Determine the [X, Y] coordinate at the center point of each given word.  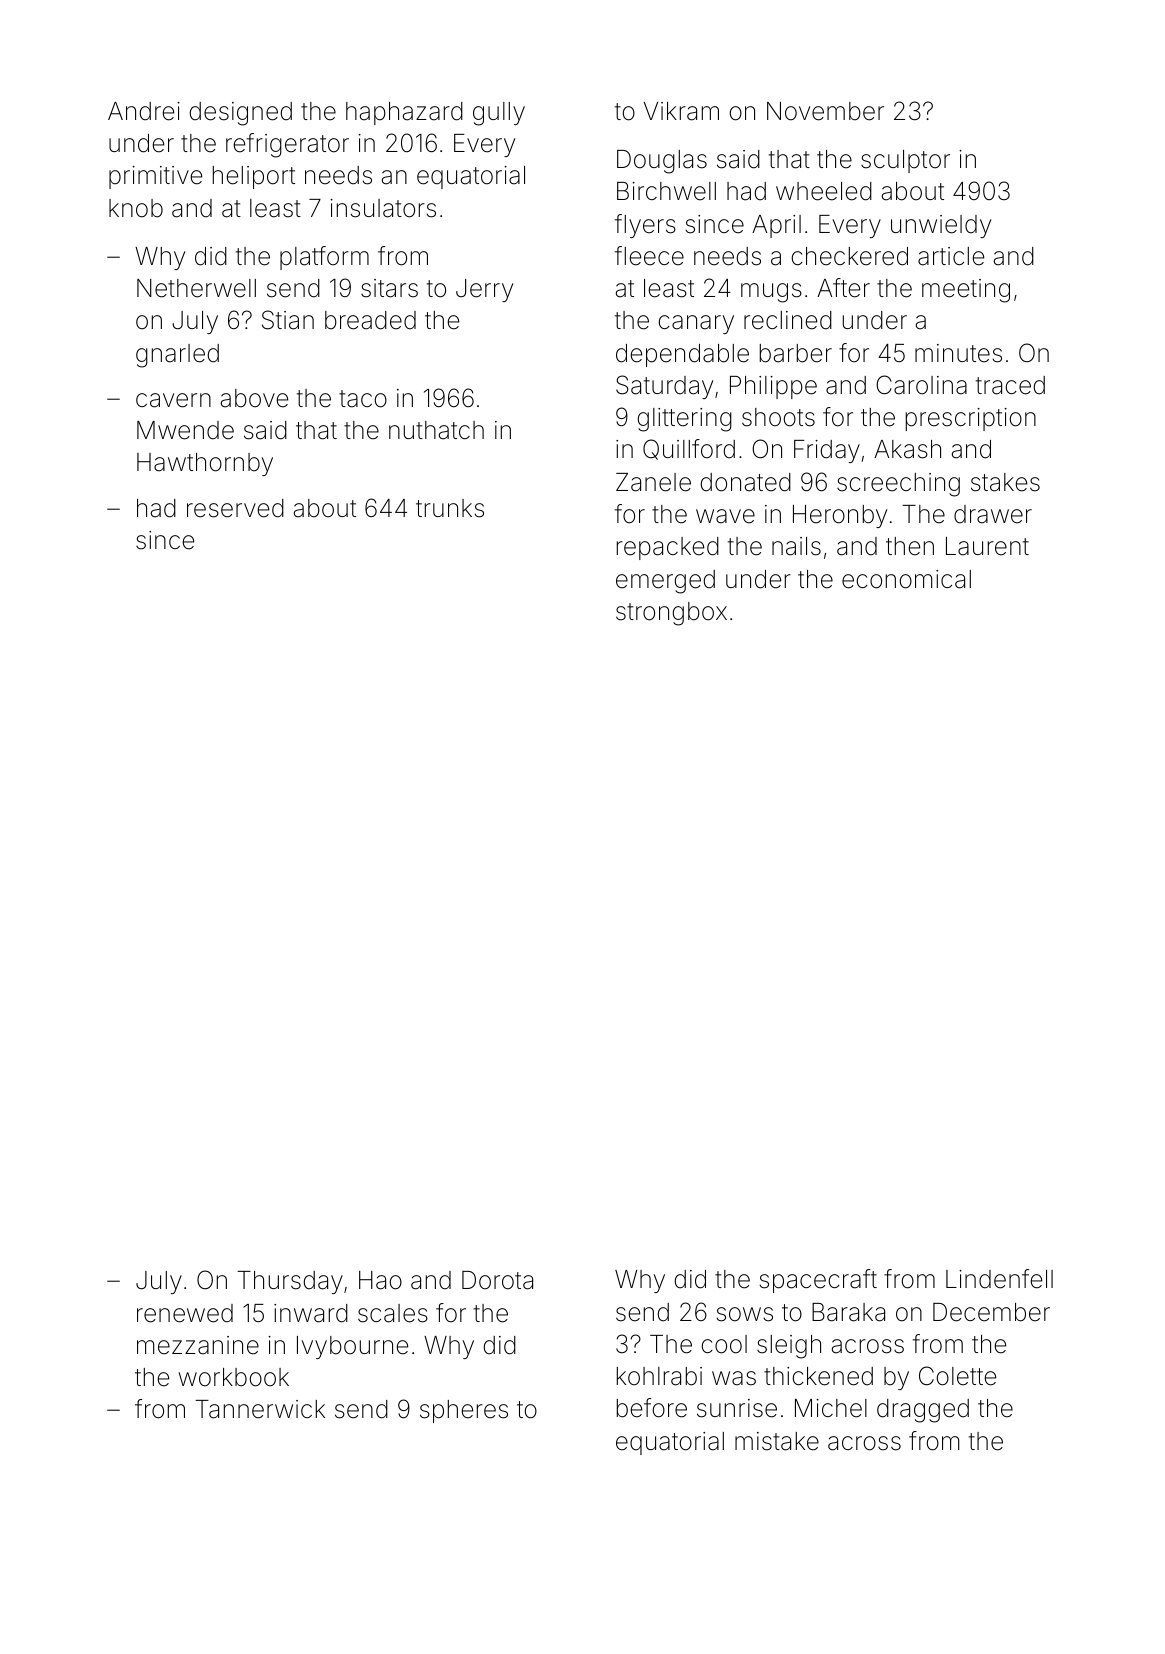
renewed [185, 1313]
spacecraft [818, 1281]
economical [906, 579]
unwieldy [941, 226]
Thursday [290, 1282]
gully [499, 114]
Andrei [144, 111]
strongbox [671, 614]
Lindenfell [999, 1279]
